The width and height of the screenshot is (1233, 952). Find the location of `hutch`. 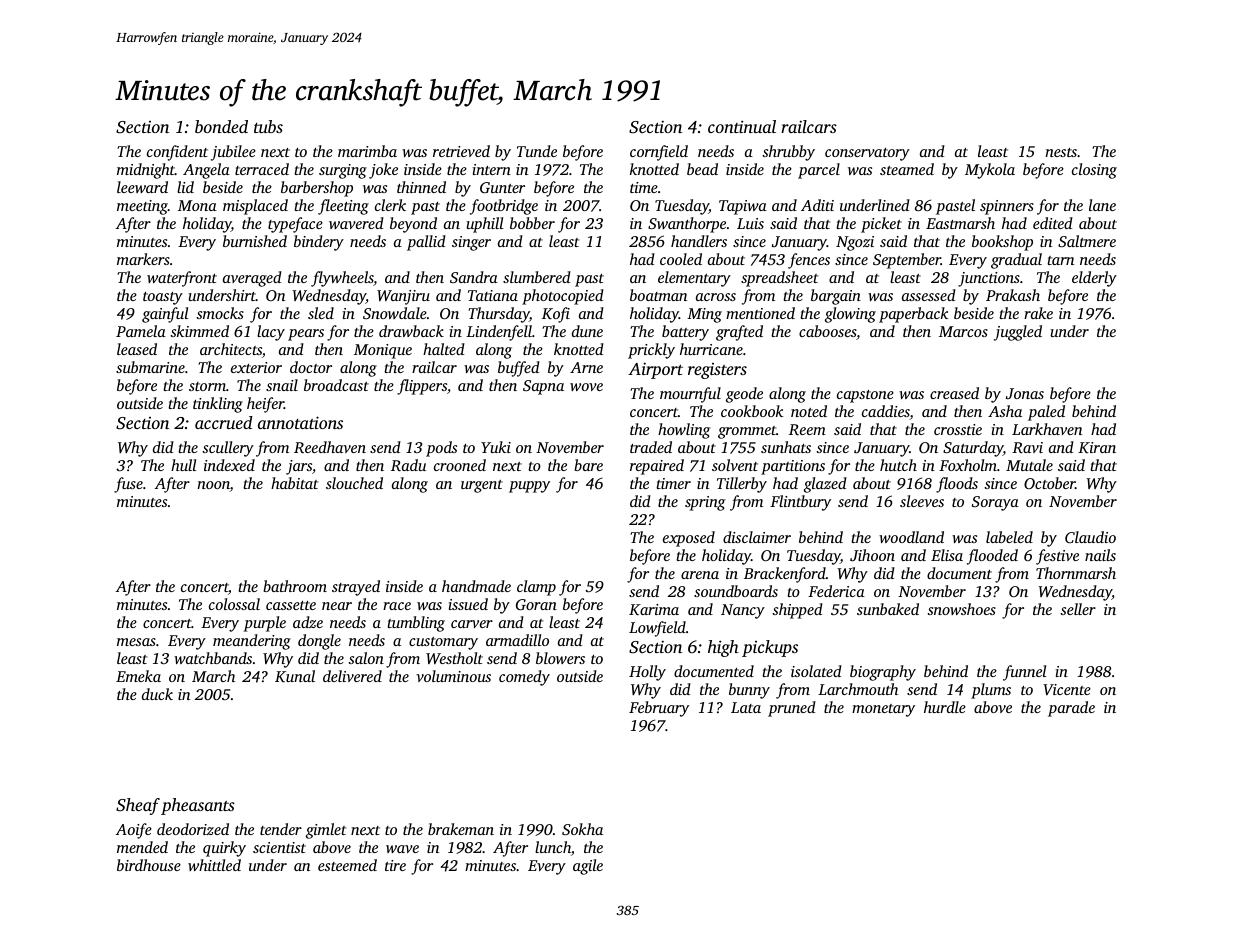

hutch is located at coordinates (898, 465).
